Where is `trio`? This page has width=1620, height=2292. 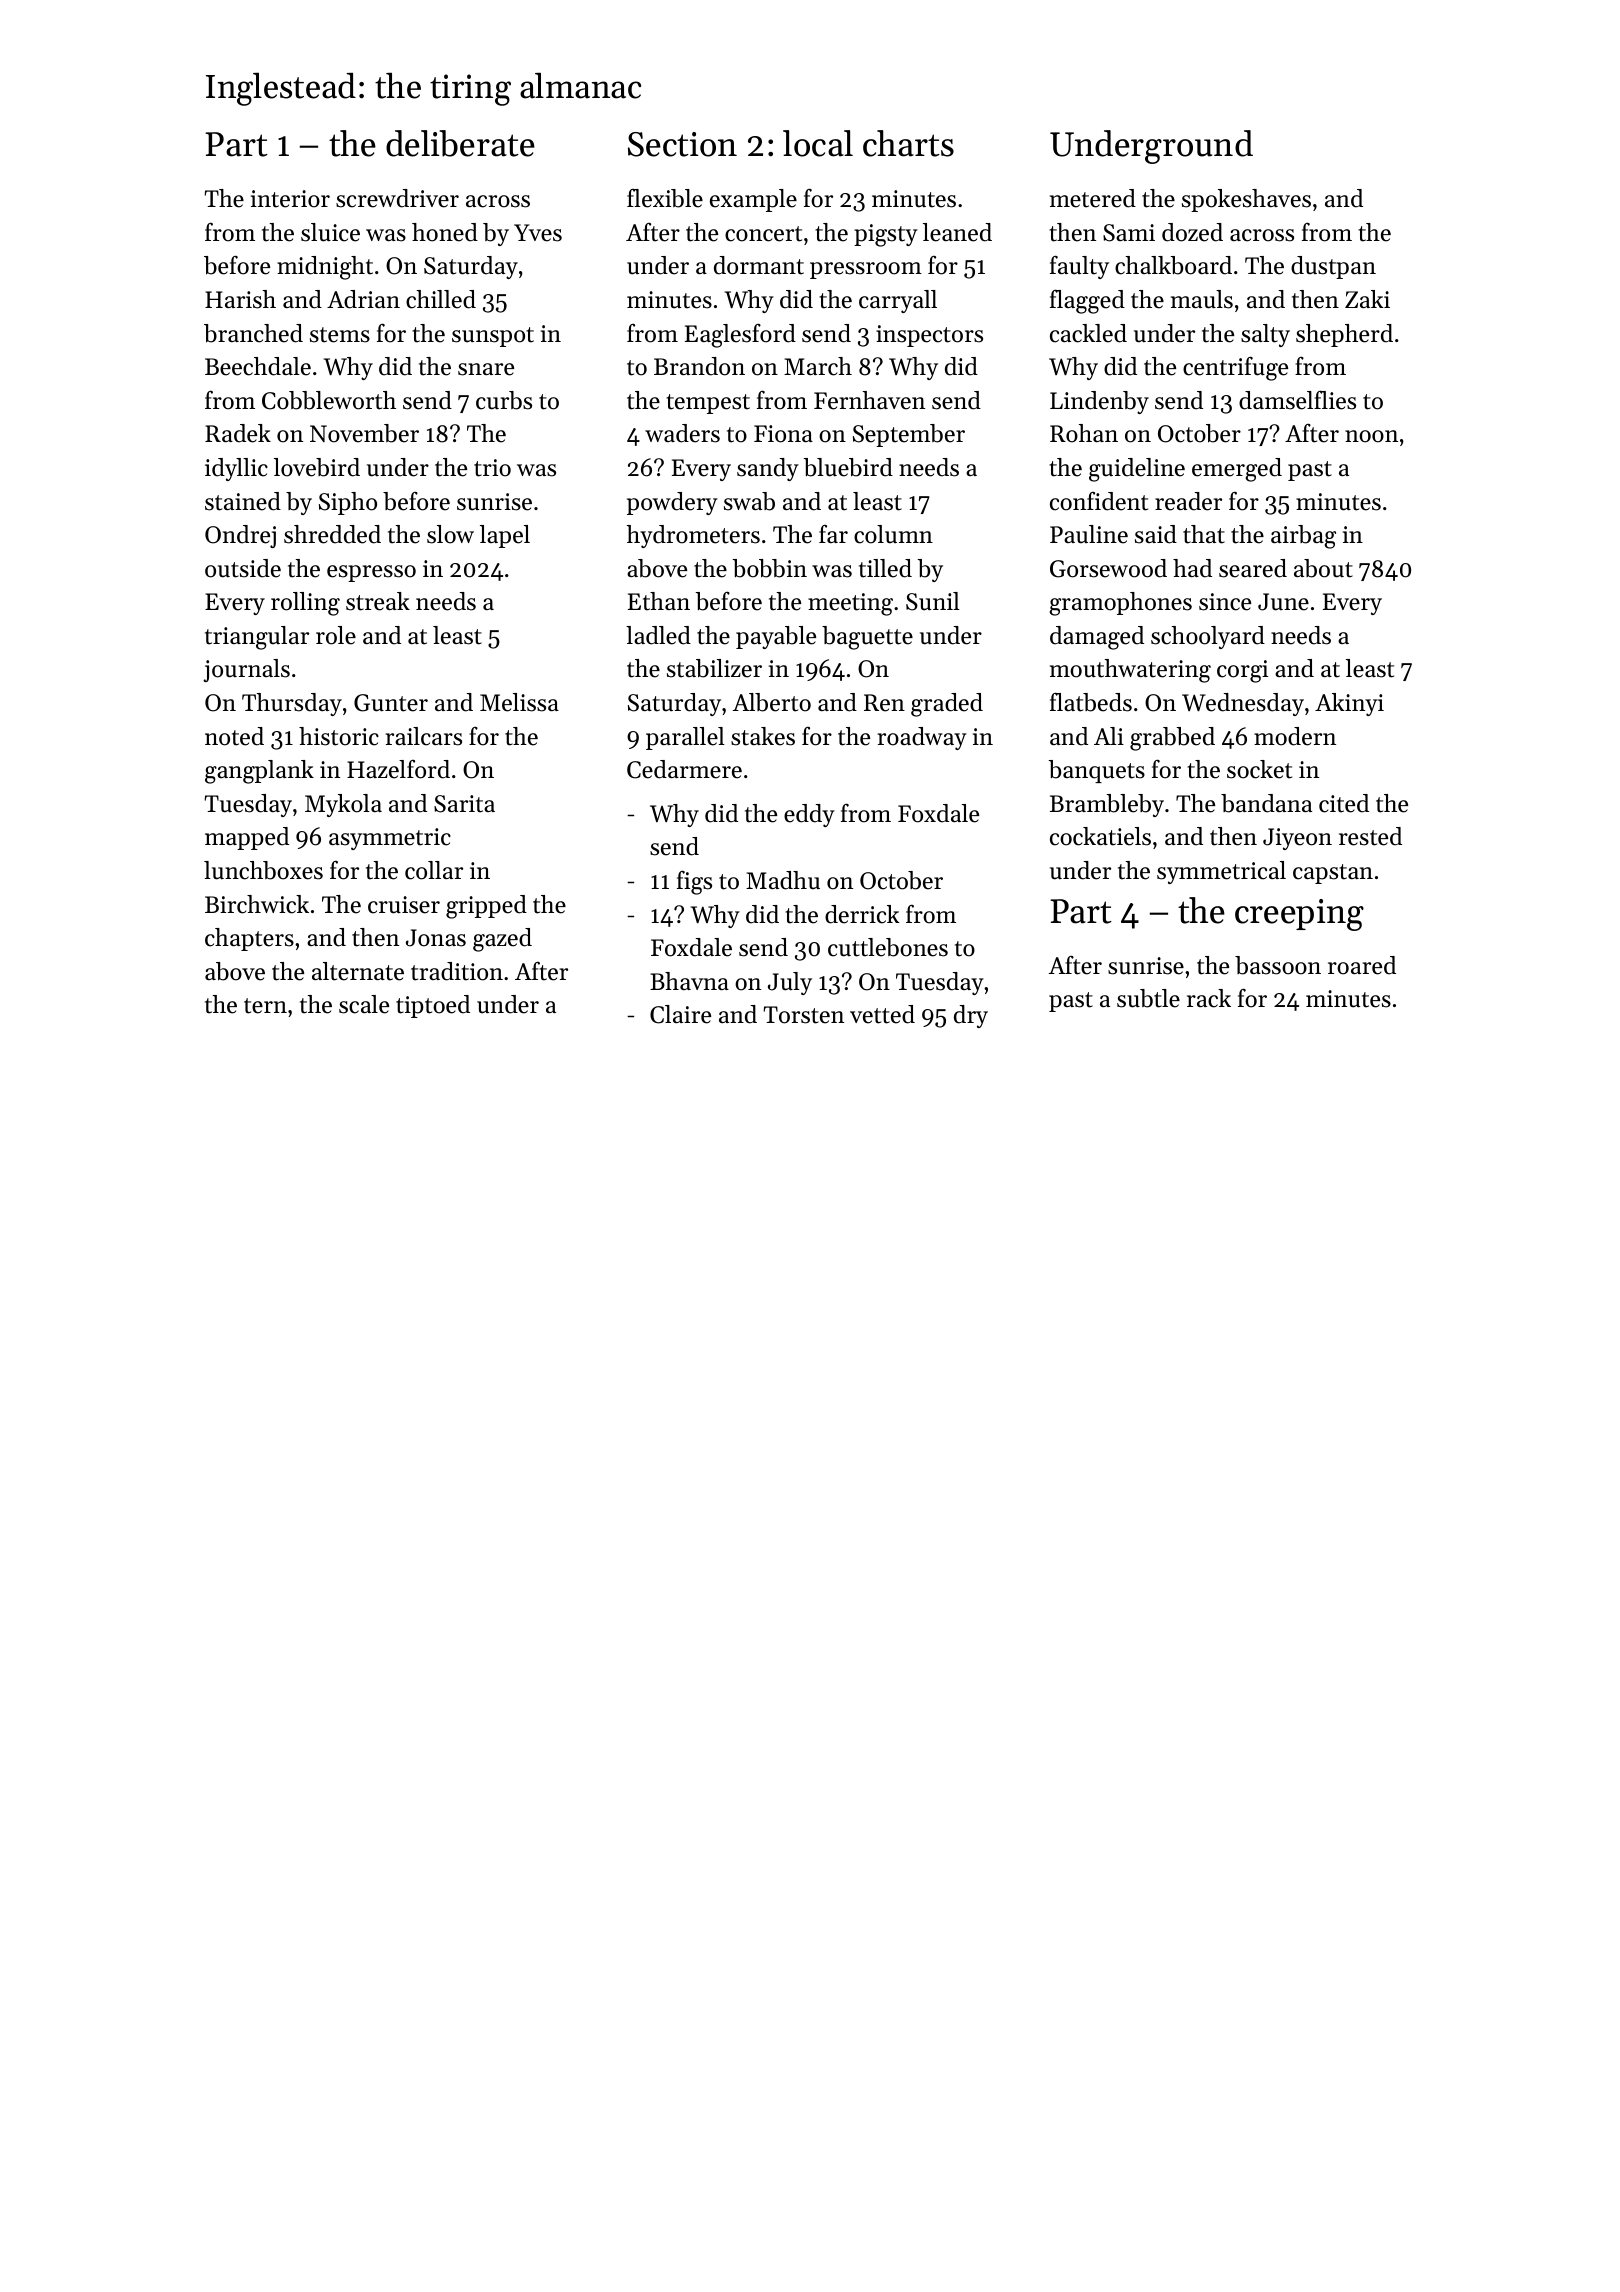
trio is located at coordinates (492, 468).
